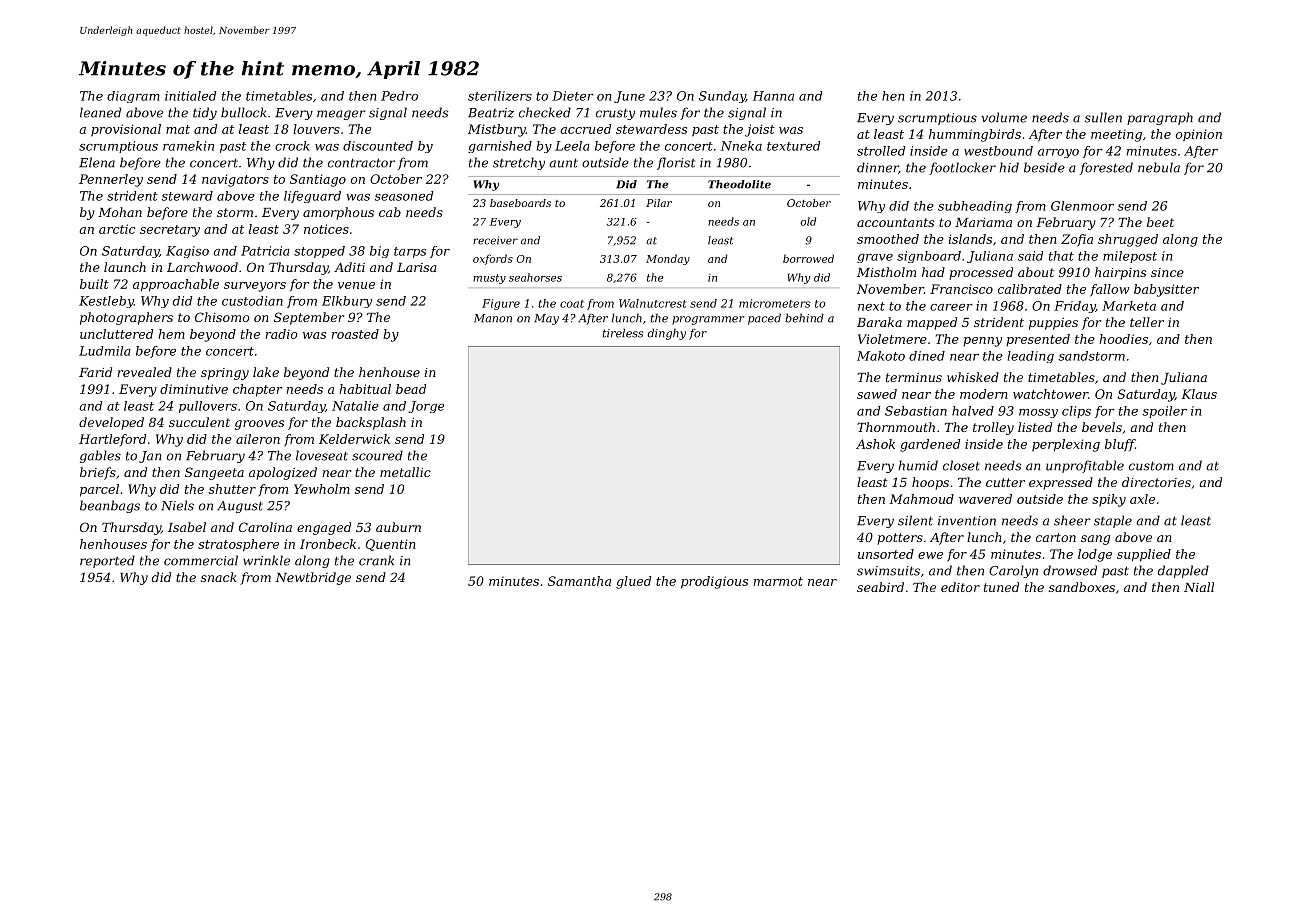  What do you see at coordinates (399, 96) in the screenshot?
I see `Pedro` at bounding box center [399, 96].
